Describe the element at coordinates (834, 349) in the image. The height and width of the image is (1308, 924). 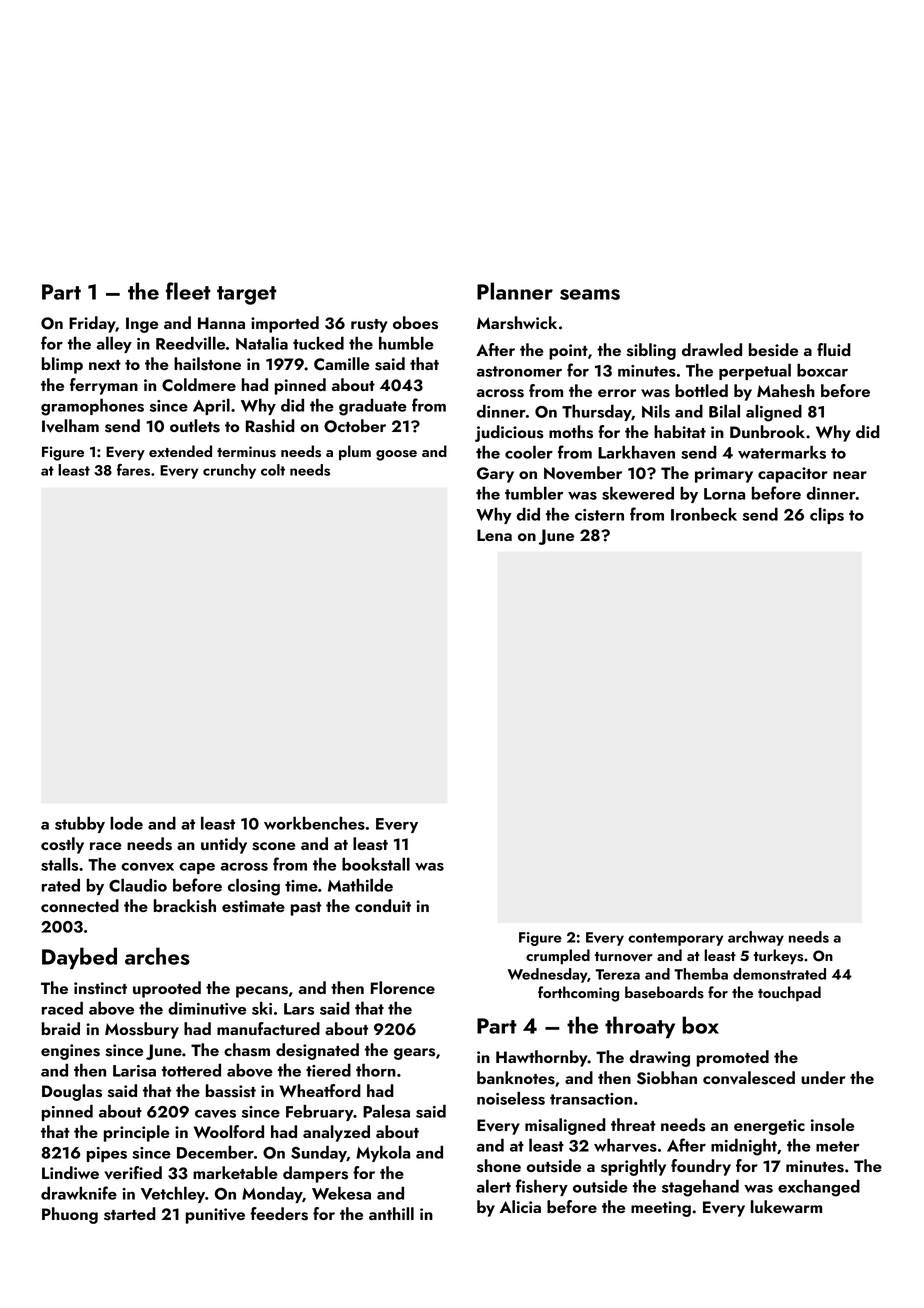
I see `fluid` at that location.
